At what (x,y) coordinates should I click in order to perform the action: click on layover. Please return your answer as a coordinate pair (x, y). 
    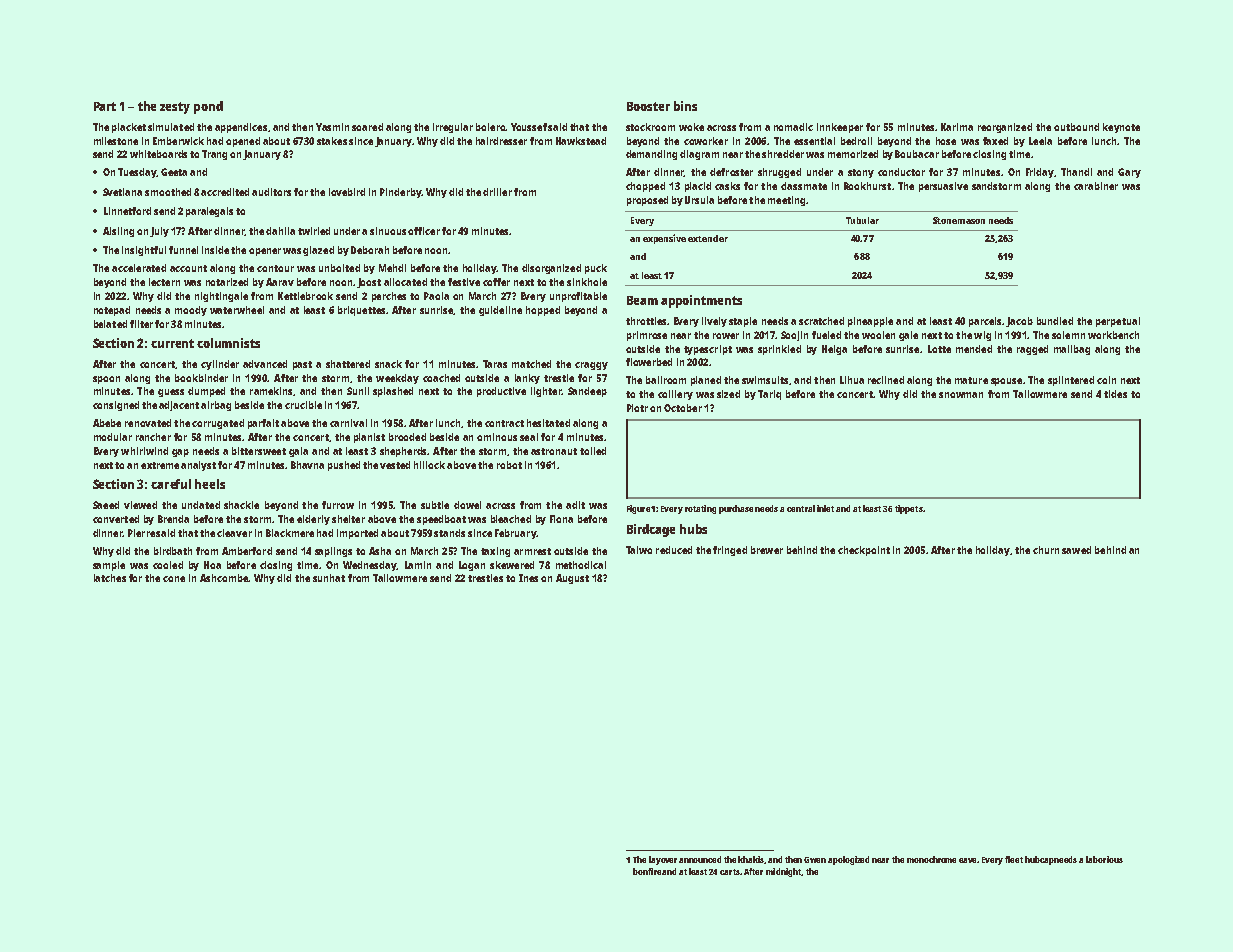
    Looking at the image, I should click on (663, 860).
